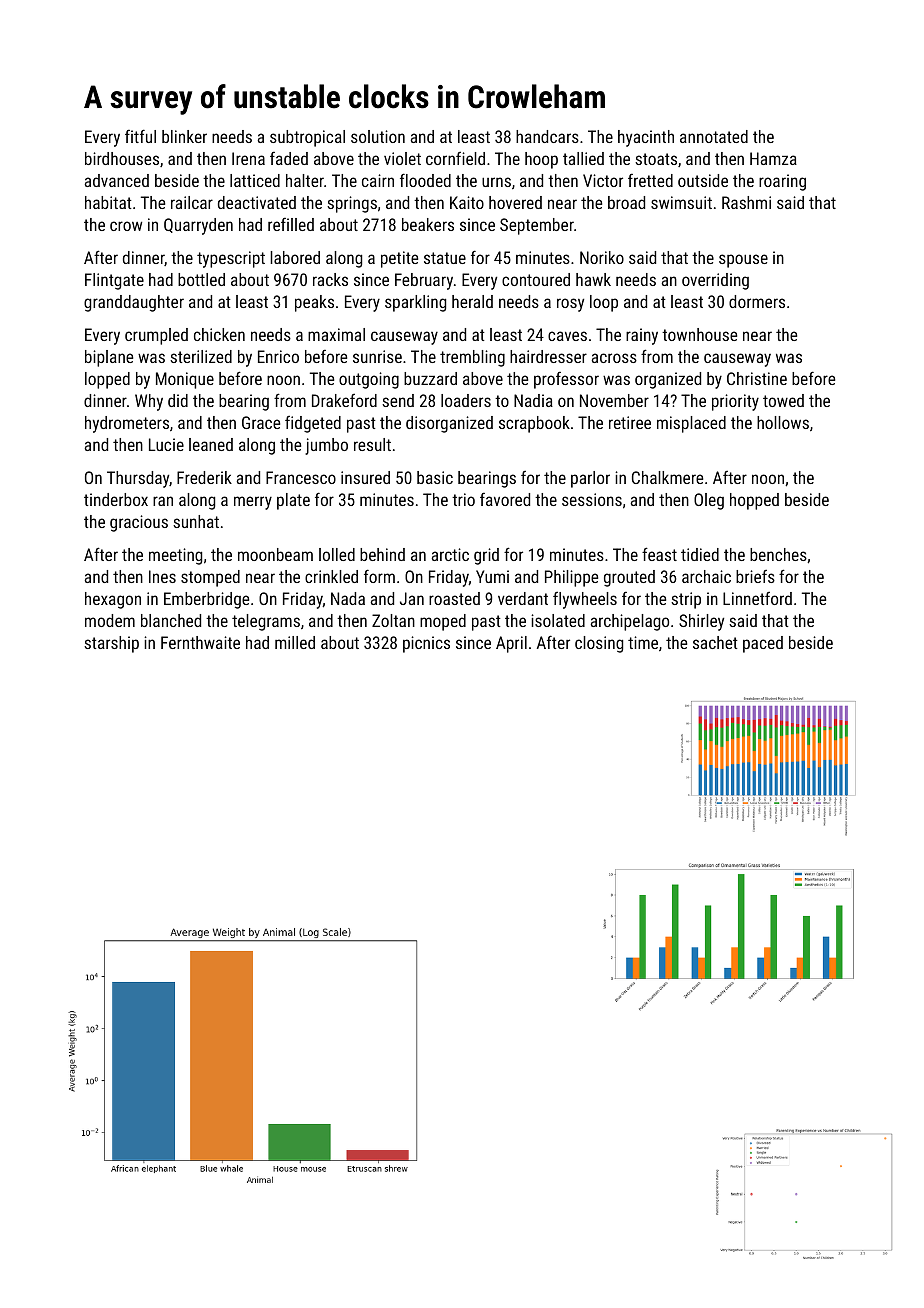 The image size is (924, 1308). I want to click on crumpled, so click(156, 336).
